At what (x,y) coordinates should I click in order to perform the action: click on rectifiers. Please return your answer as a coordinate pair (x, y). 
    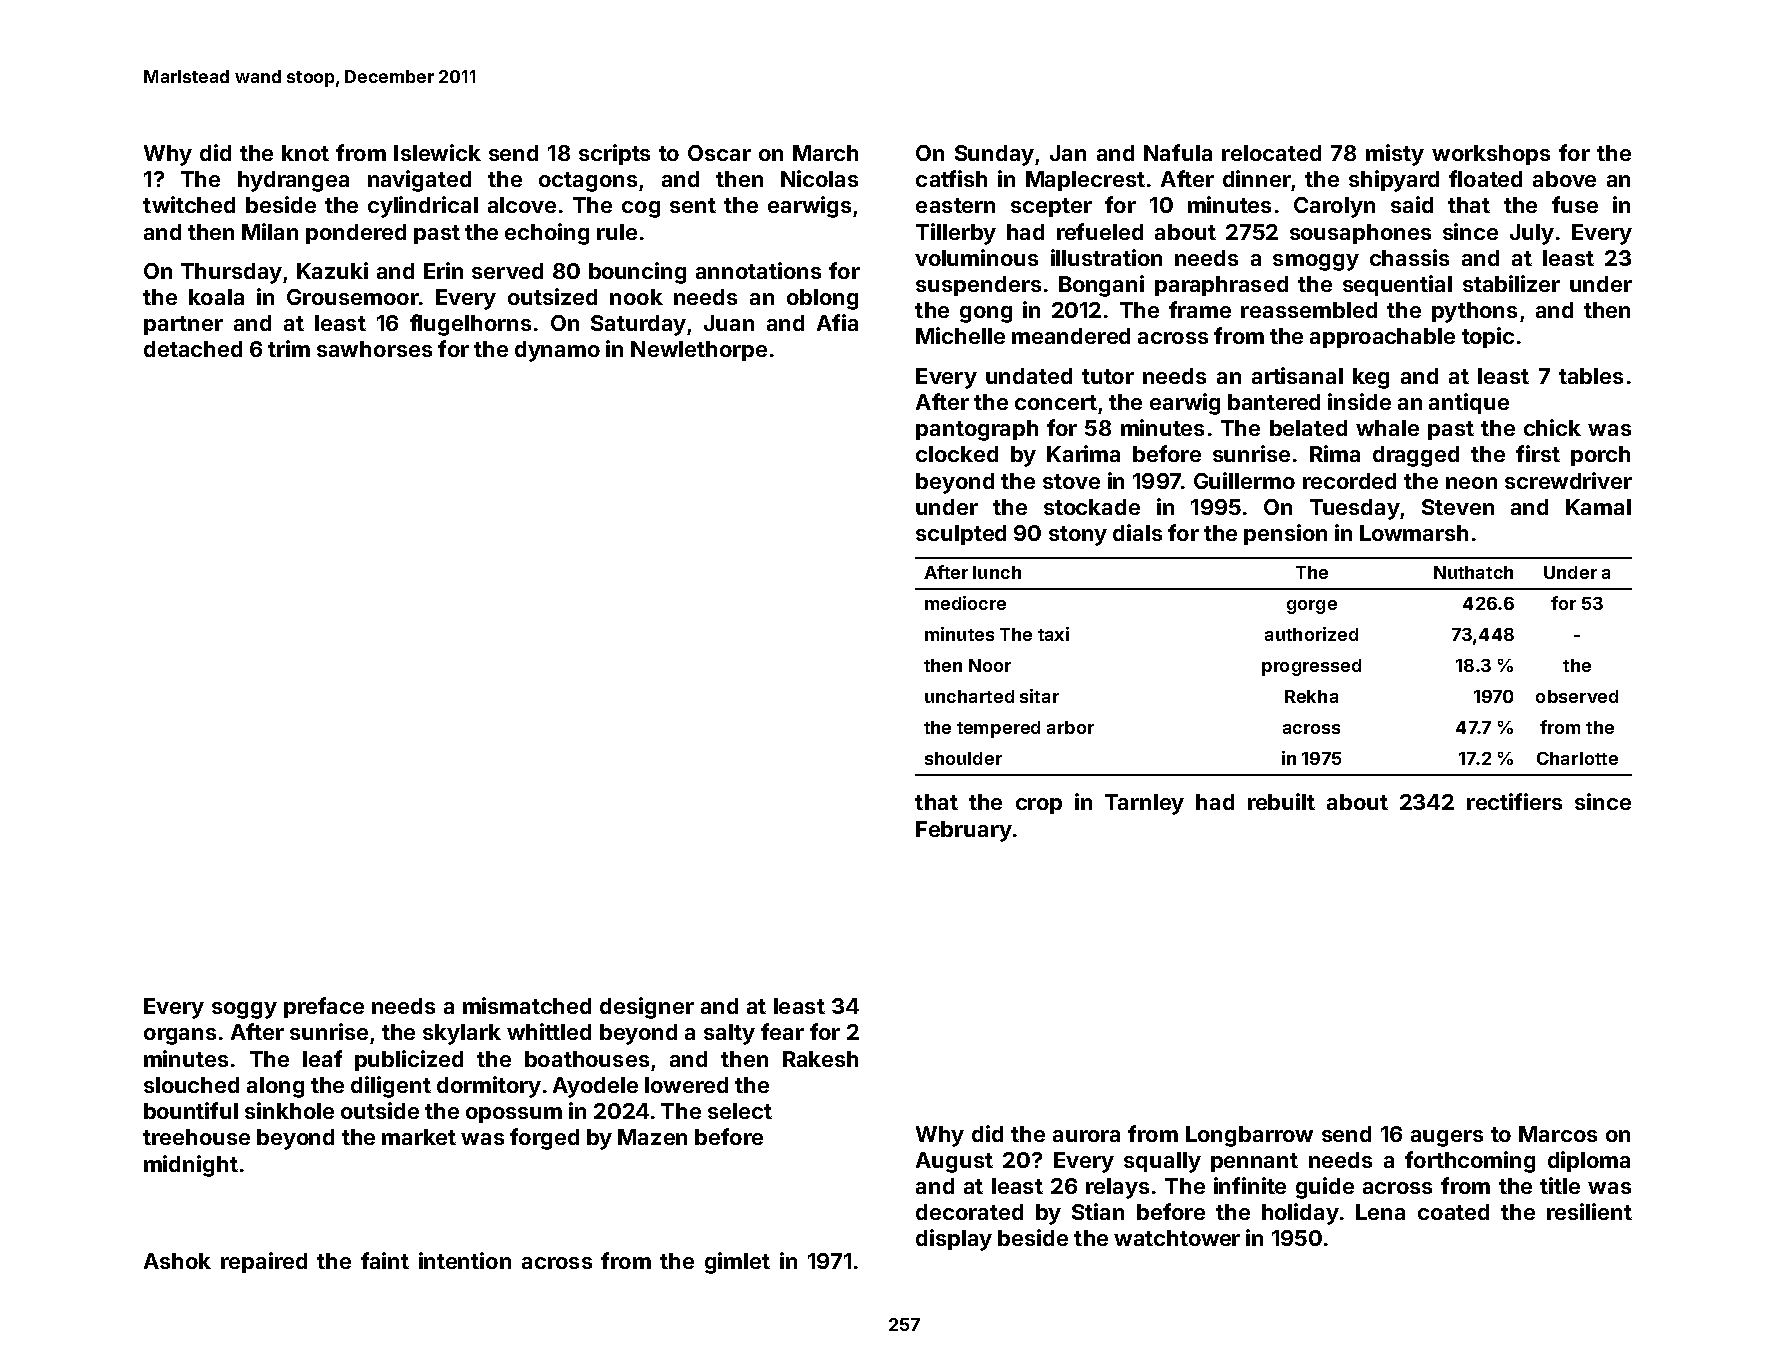
    Looking at the image, I should click on (1514, 801).
